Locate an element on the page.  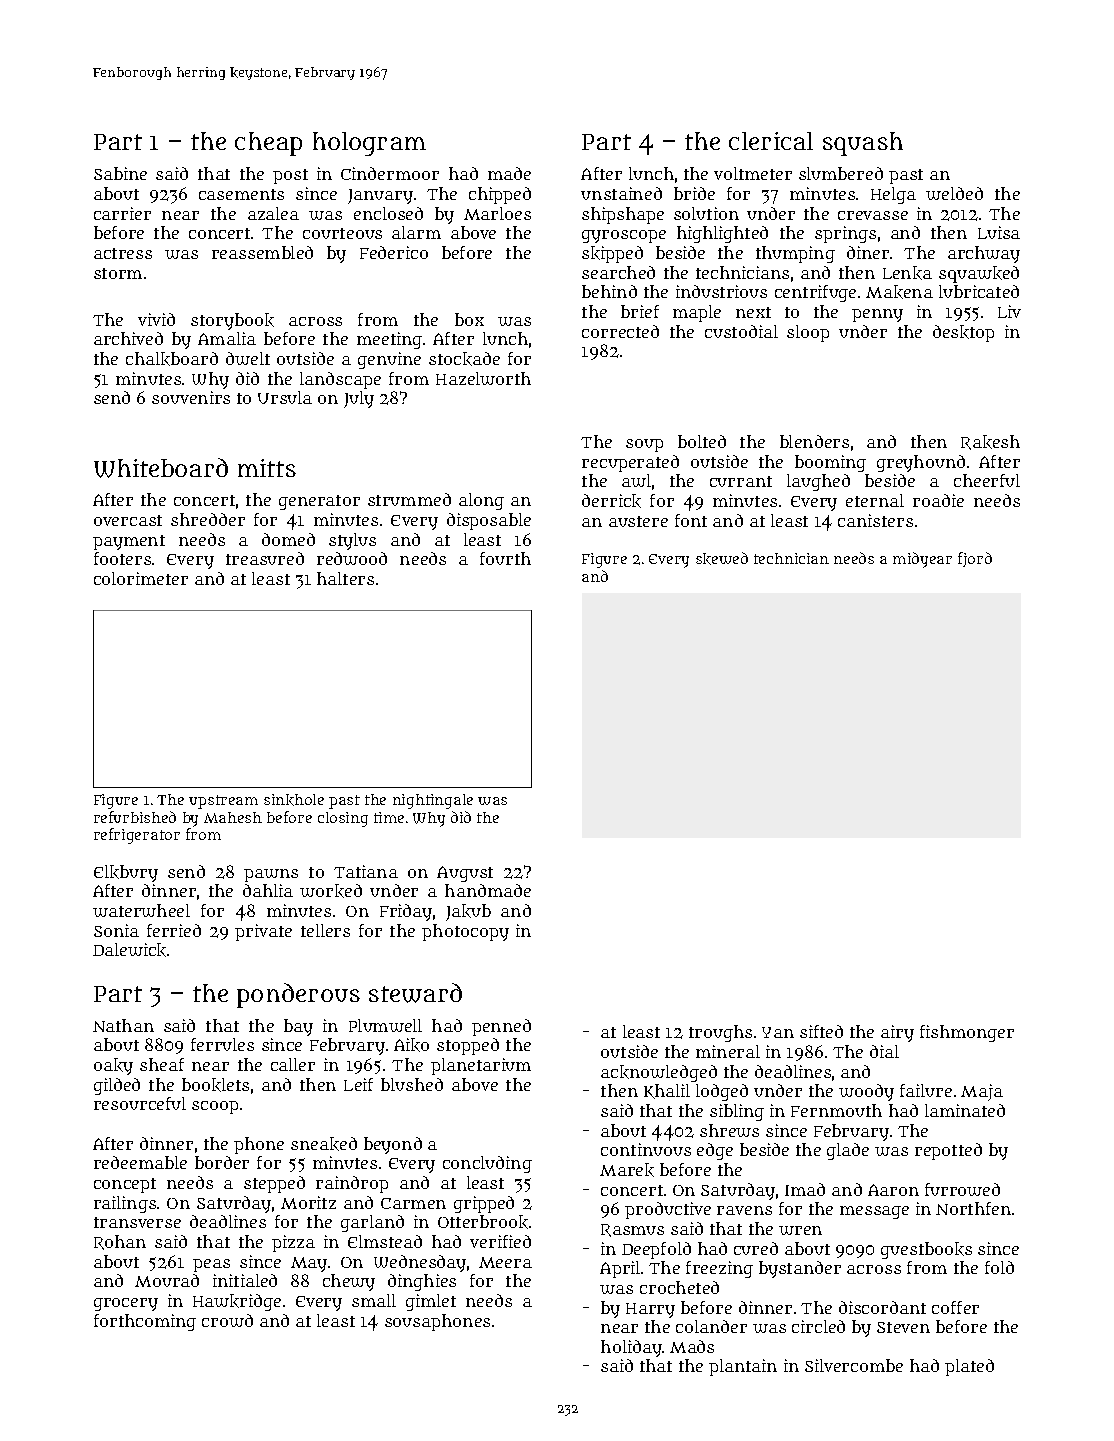
welded is located at coordinates (954, 193).
